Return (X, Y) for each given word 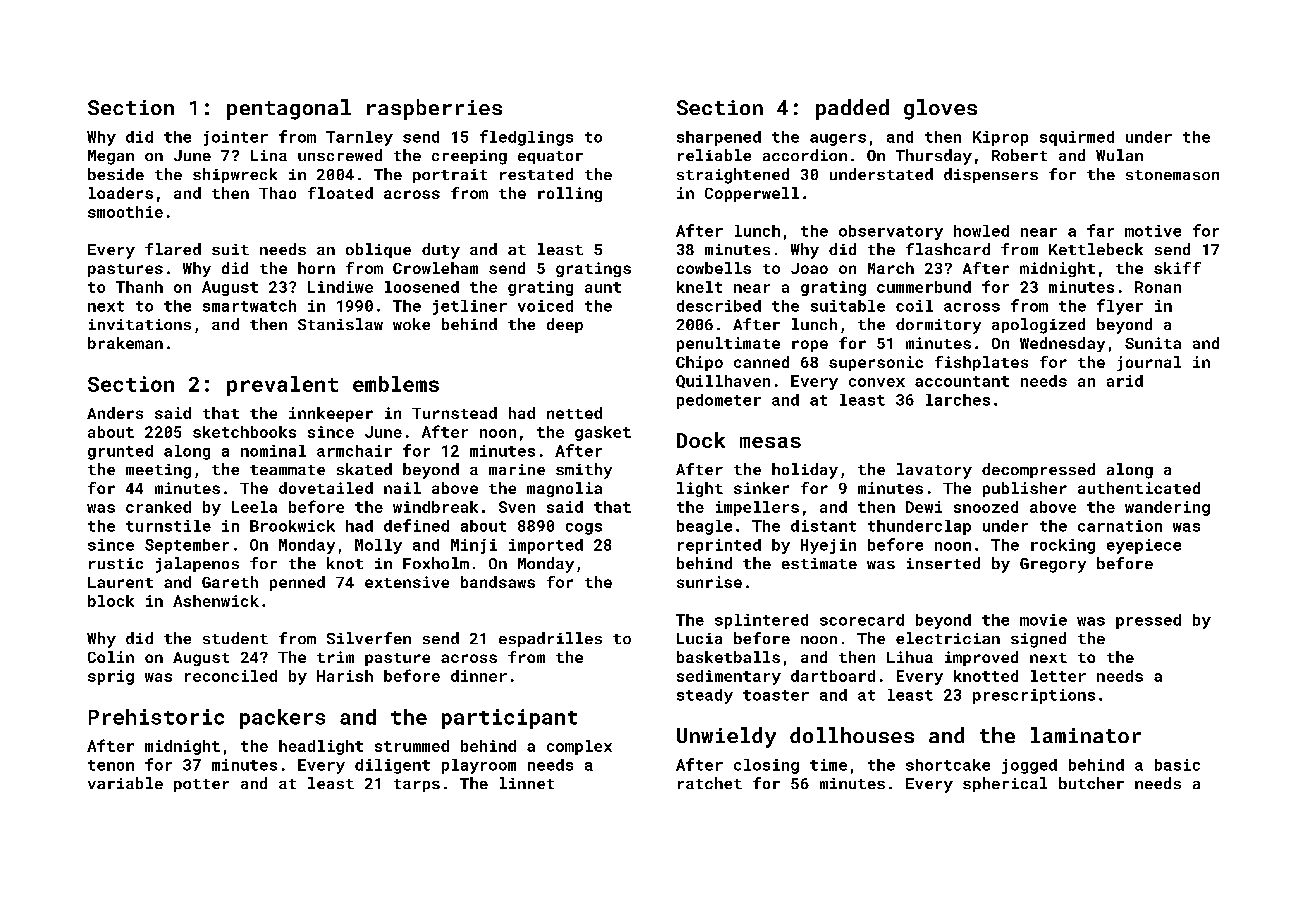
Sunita (1153, 343)
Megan (111, 157)
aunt (603, 287)
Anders (115, 413)
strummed (412, 746)
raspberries (434, 109)
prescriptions (1034, 696)
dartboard (833, 676)
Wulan (1119, 155)
